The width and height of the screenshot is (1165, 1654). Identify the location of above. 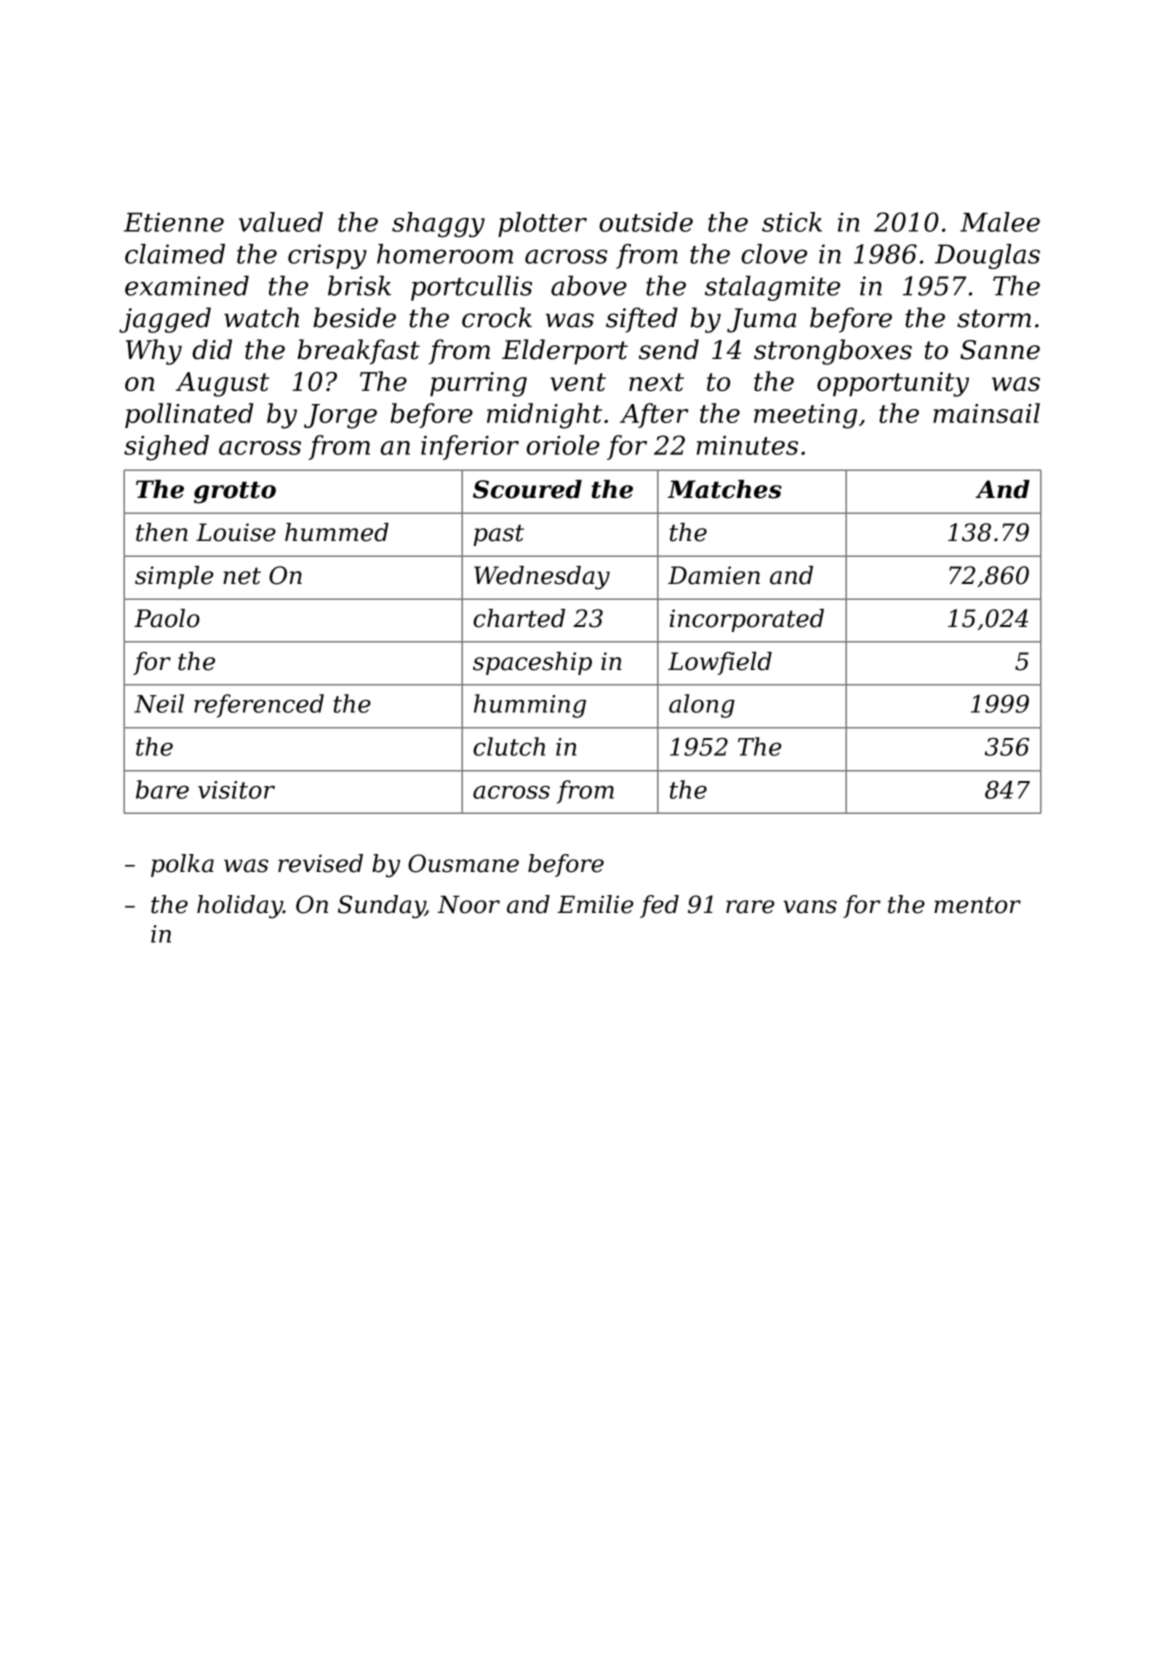
(589, 285).
